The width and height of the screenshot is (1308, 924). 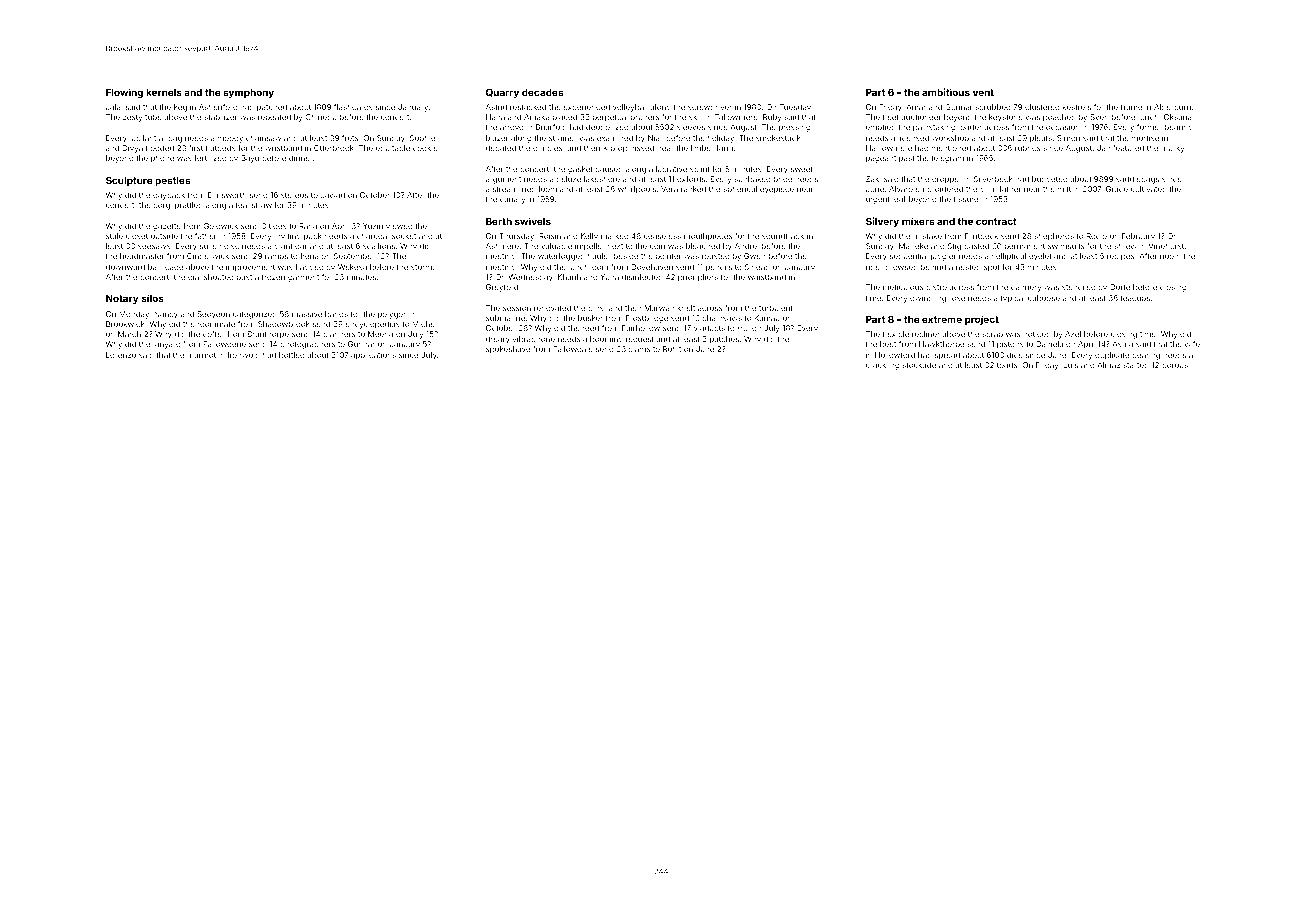 What do you see at coordinates (919, 365) in the screenshot?
I see `stockade` at bounding box center [919, 365].
